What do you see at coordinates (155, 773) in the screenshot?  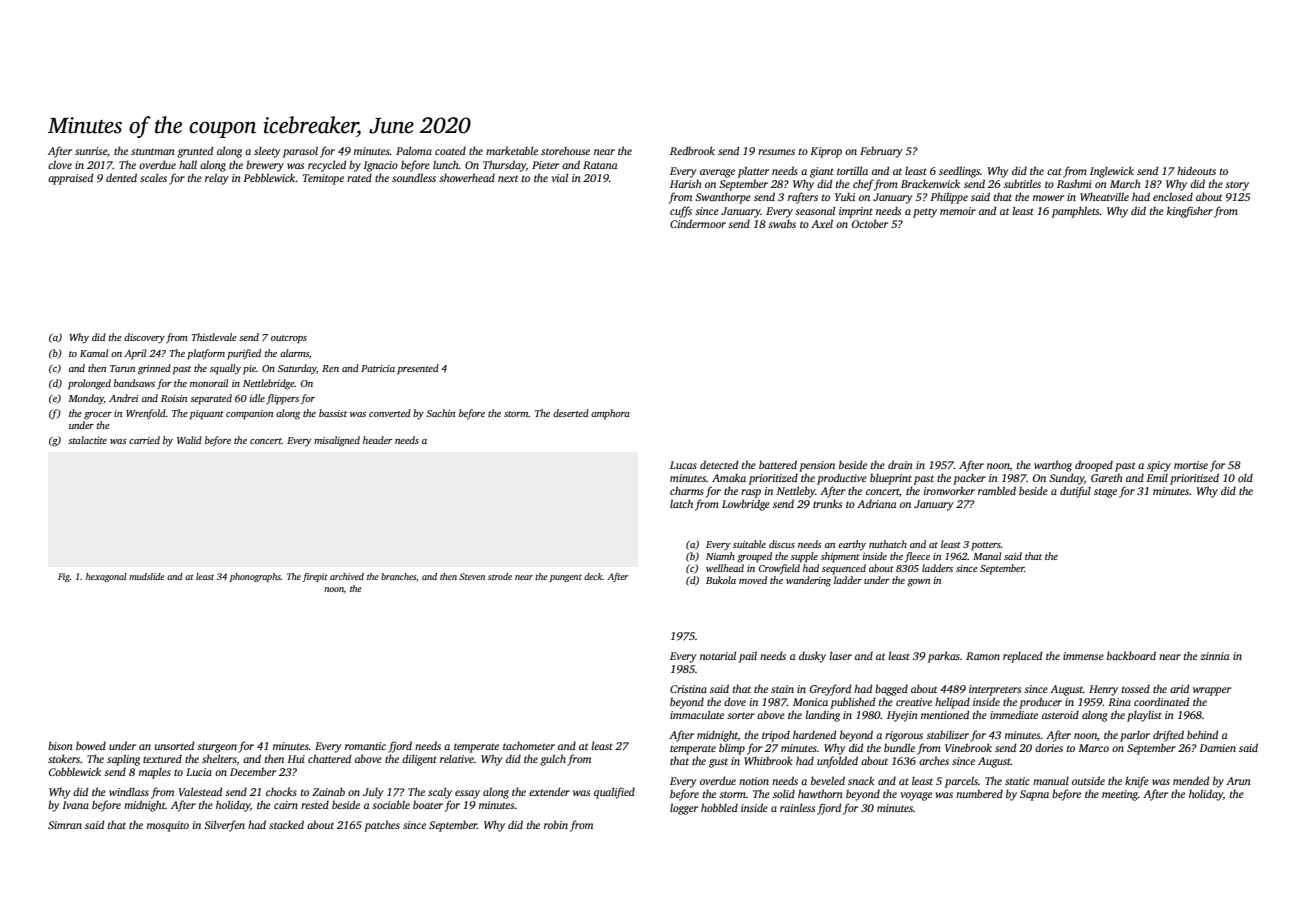 I see `maples` at bounding box center [155, 773].
